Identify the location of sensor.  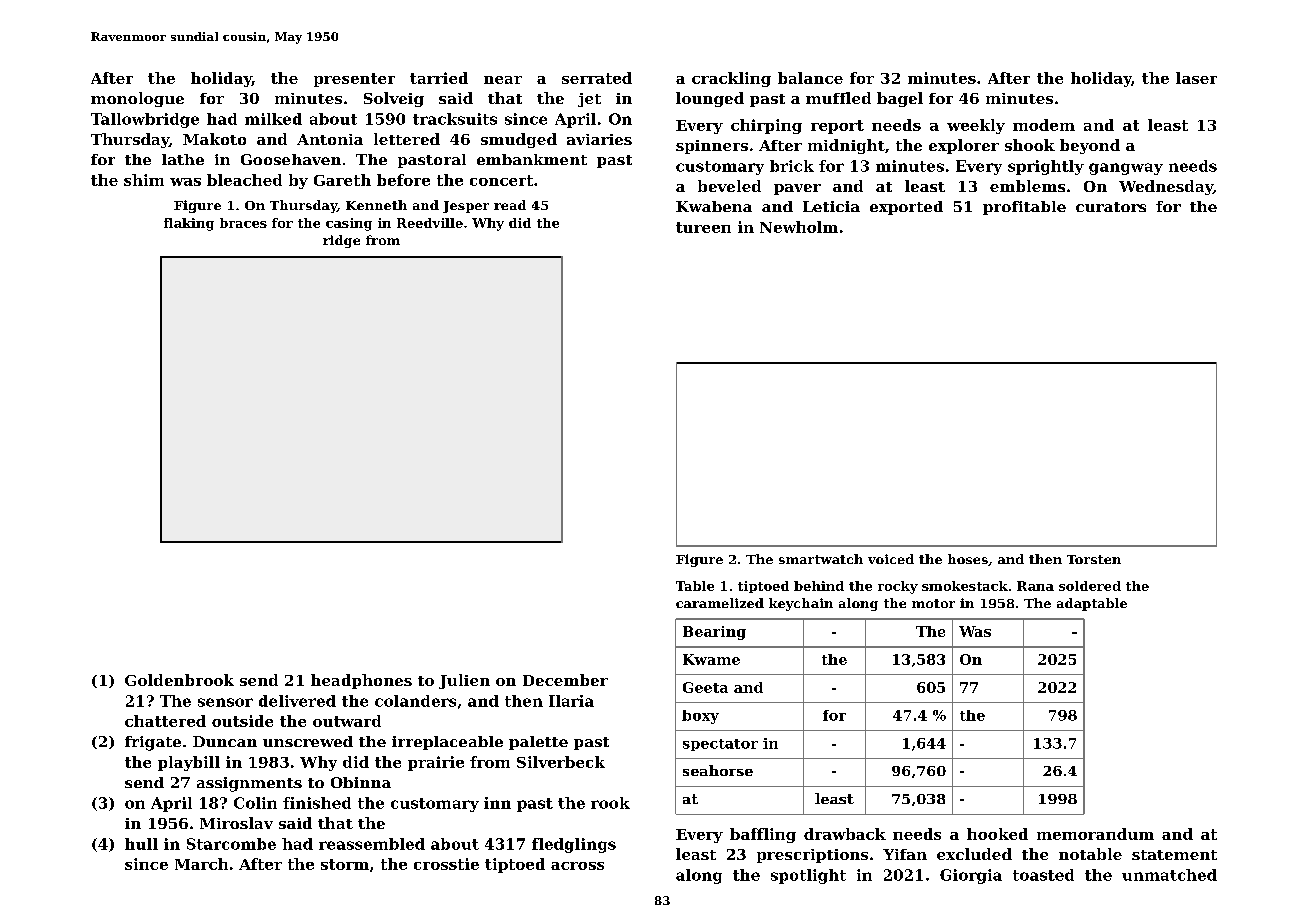
(225, 702).
